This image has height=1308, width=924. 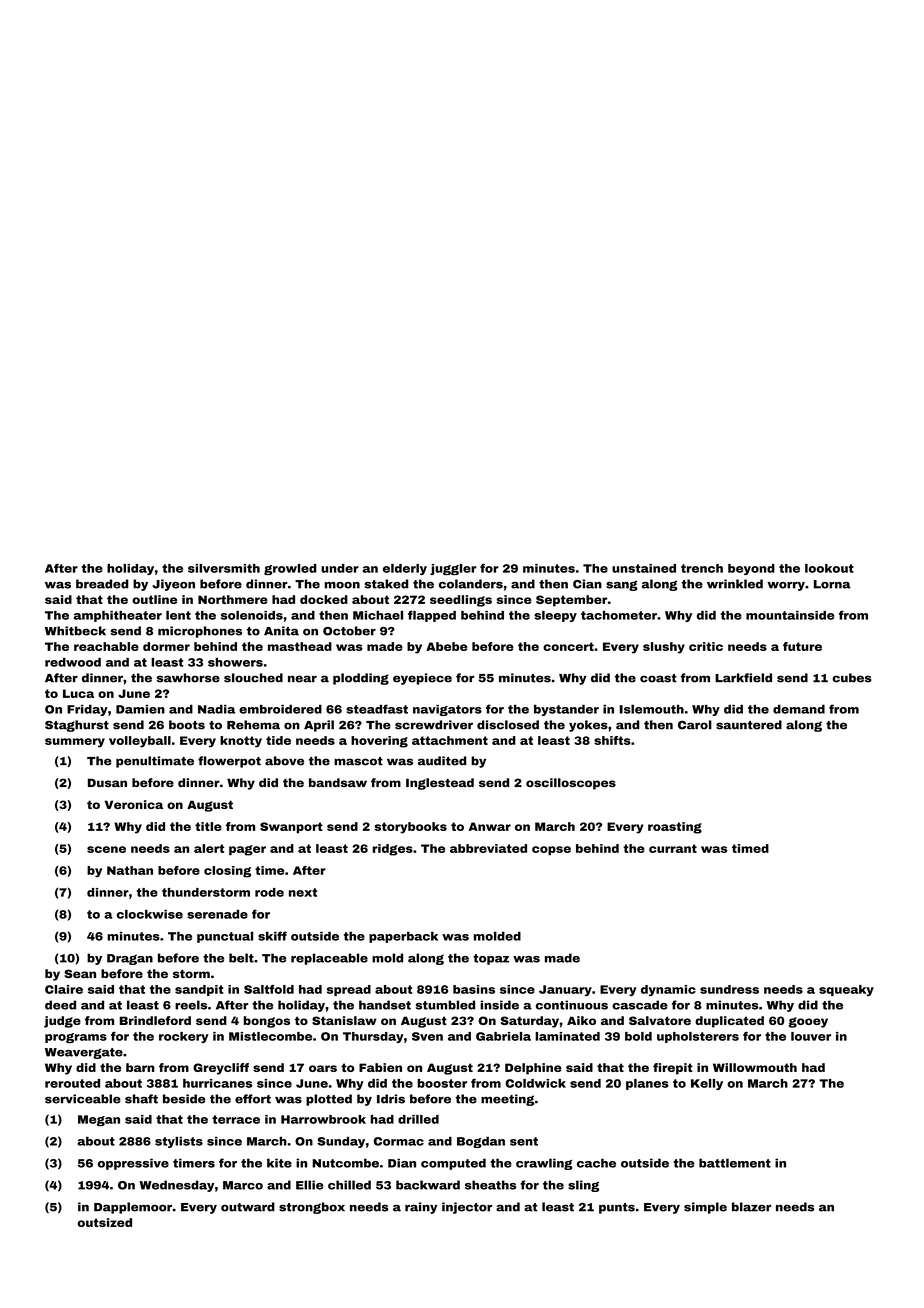 I want to click on topaz, so click(x=491, y=959).
